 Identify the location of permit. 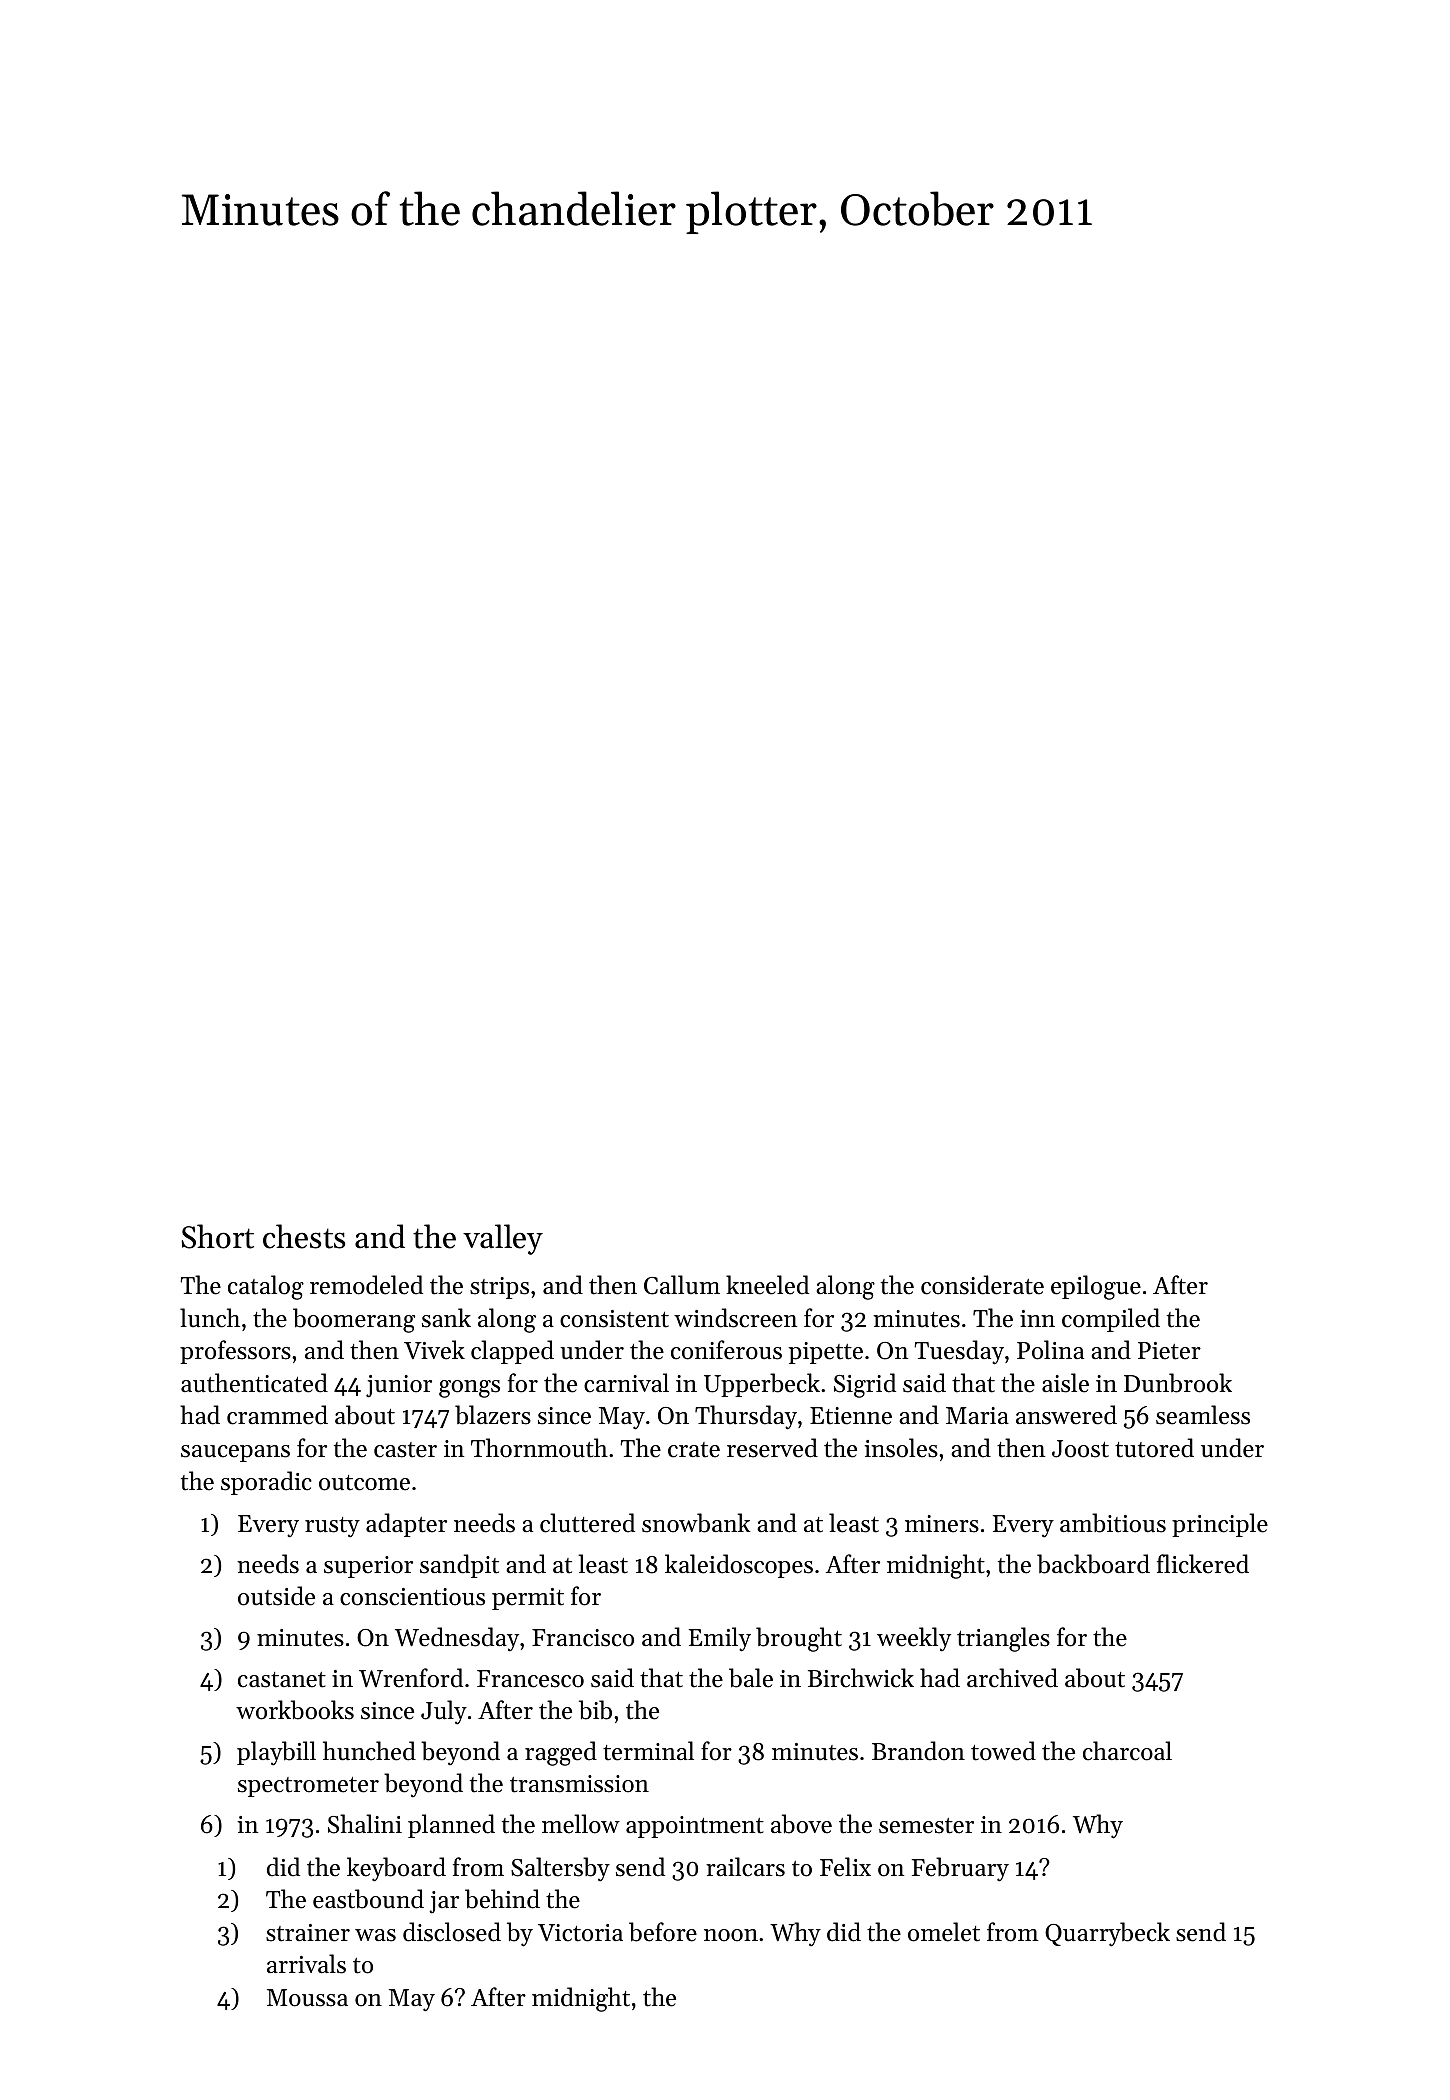
(528, 1599).
